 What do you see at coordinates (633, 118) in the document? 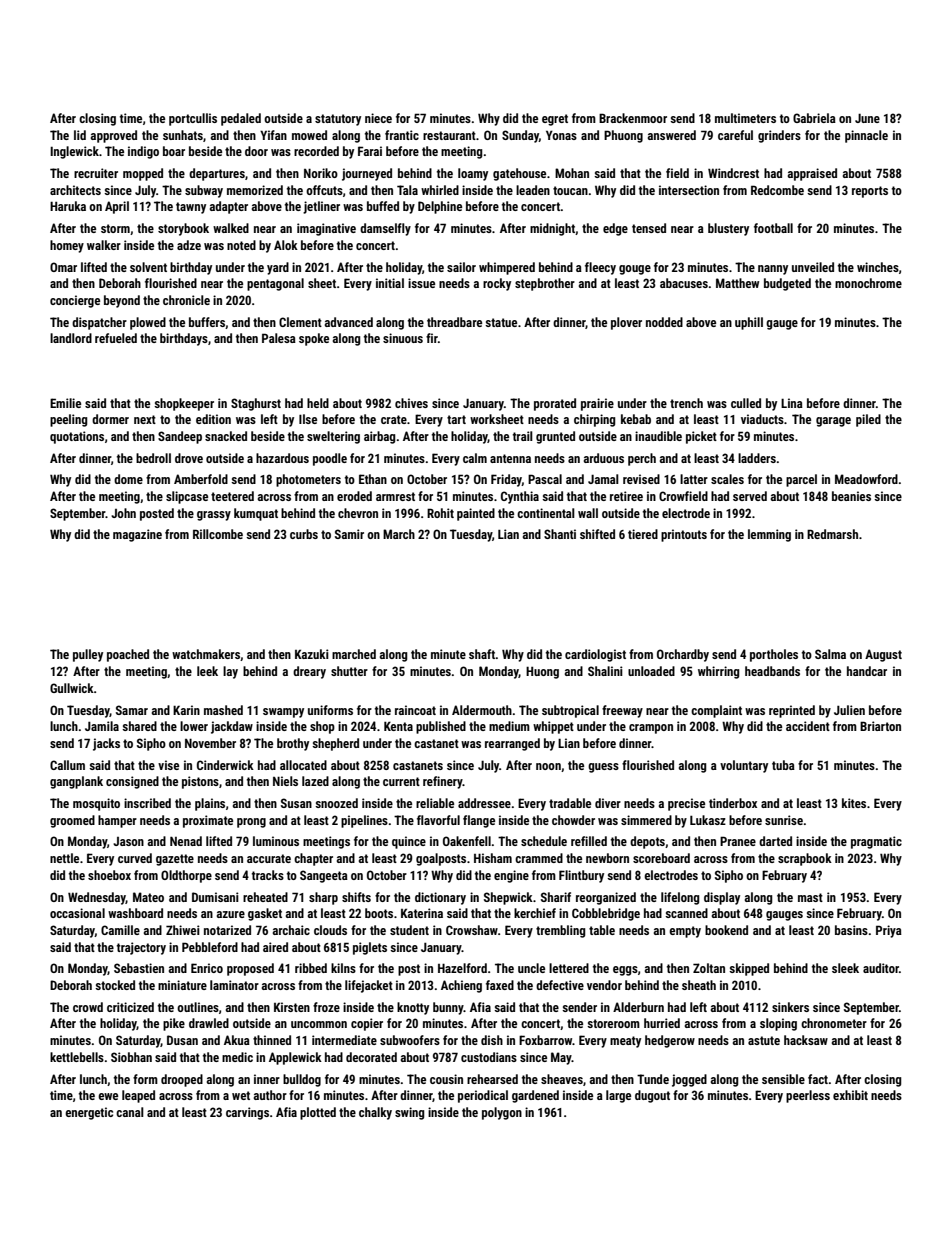
I see `Brackenmoor` at bounding box center [633, 118].
